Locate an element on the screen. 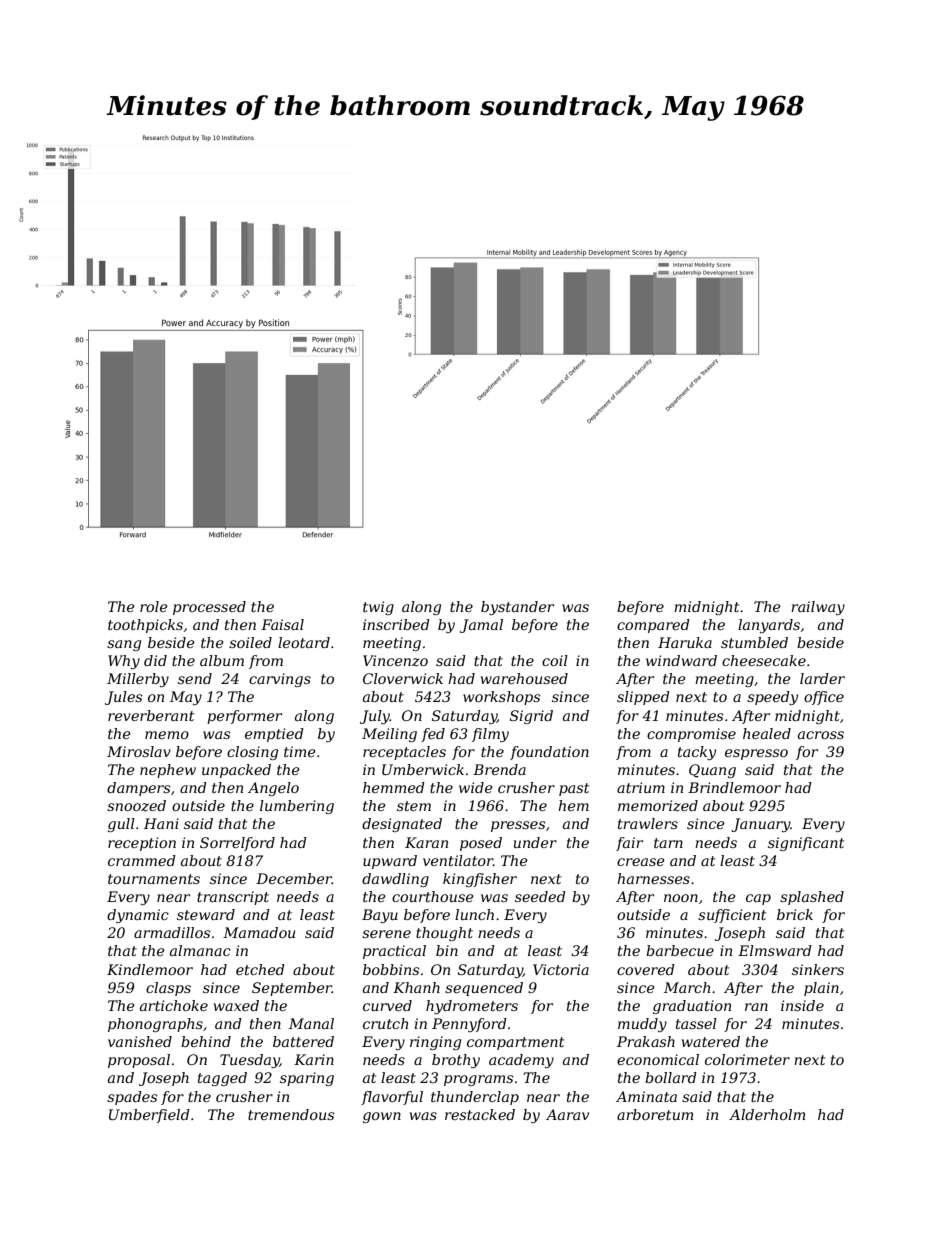 Image resolution: width=952 pixels, height=1233 pixels. filmy is located at coordinates (490, 735).
